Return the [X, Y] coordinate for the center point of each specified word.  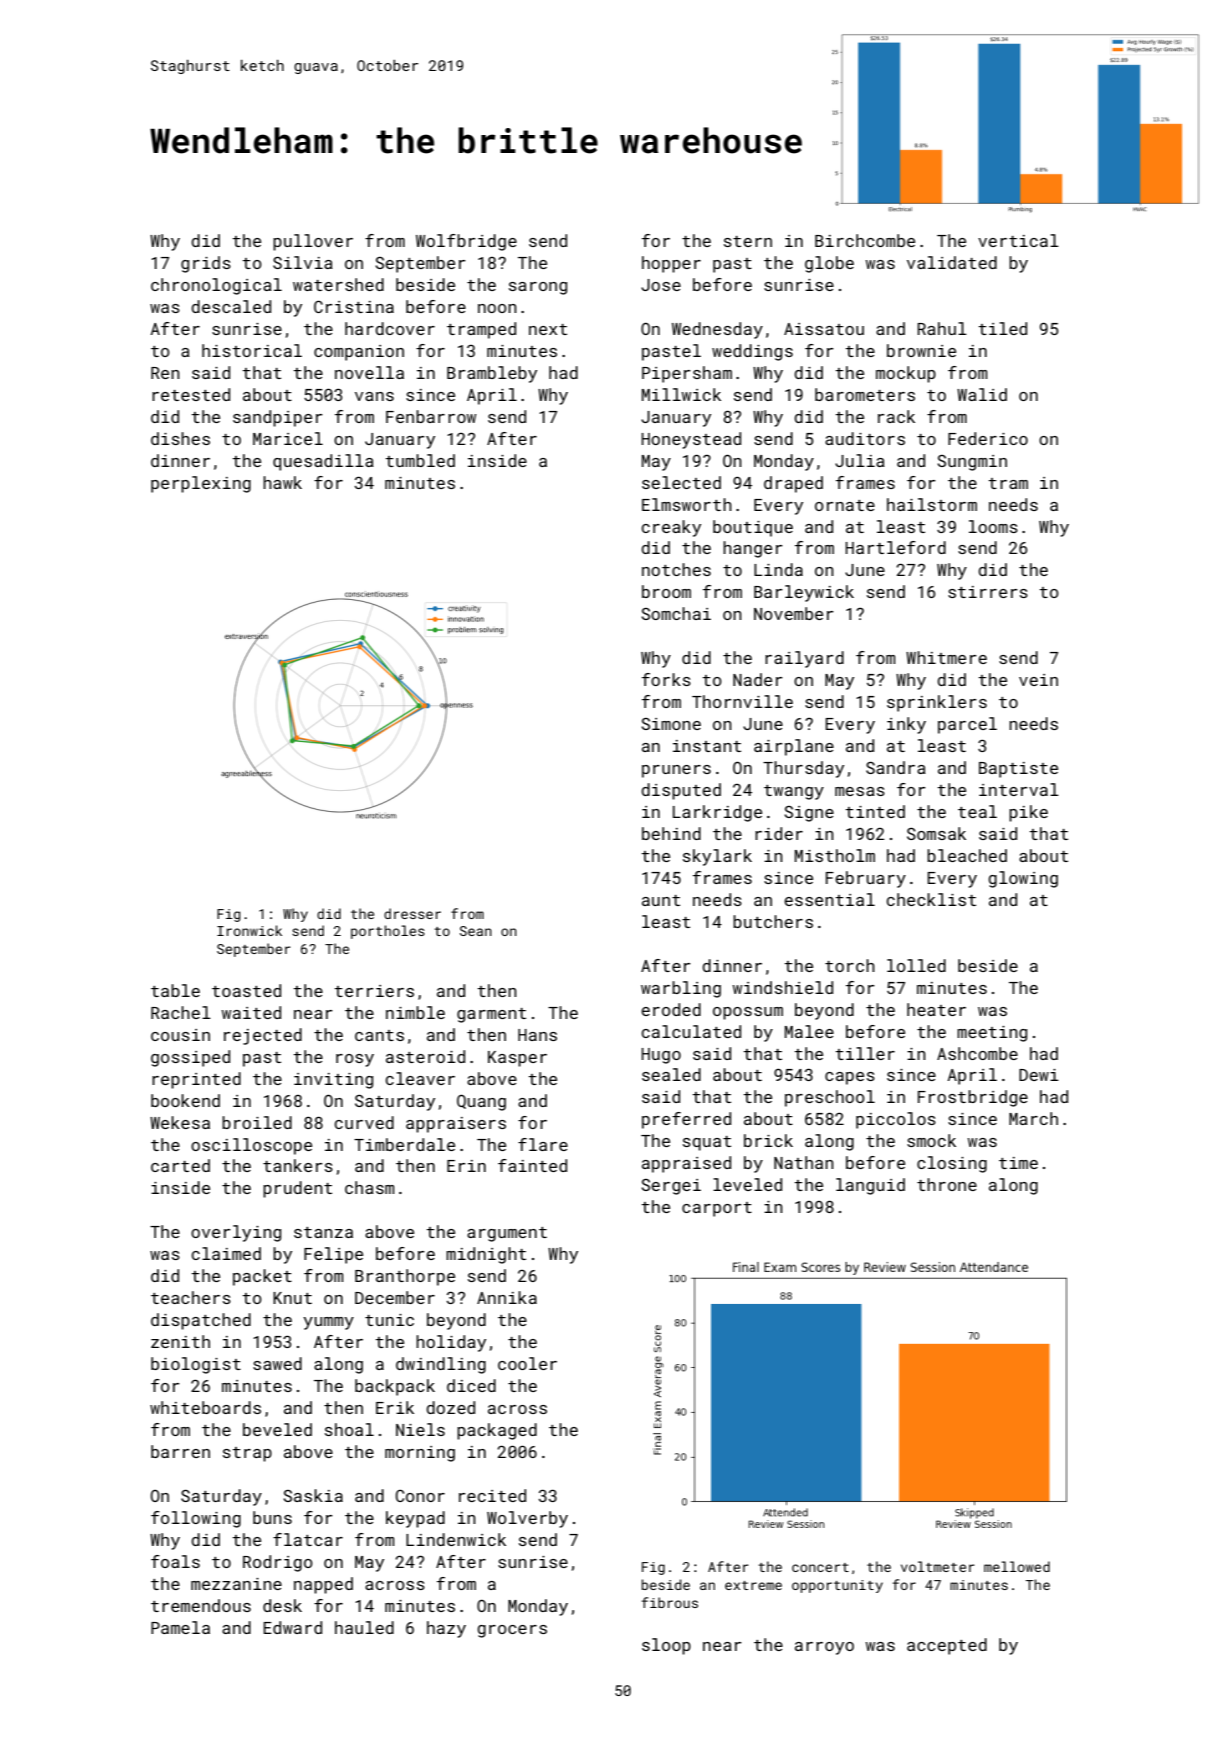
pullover [313, 242]
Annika [507, 1297]
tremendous [201, 1605]
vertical [1018, 240]
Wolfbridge [466, 242]
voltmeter [938, 1566]
